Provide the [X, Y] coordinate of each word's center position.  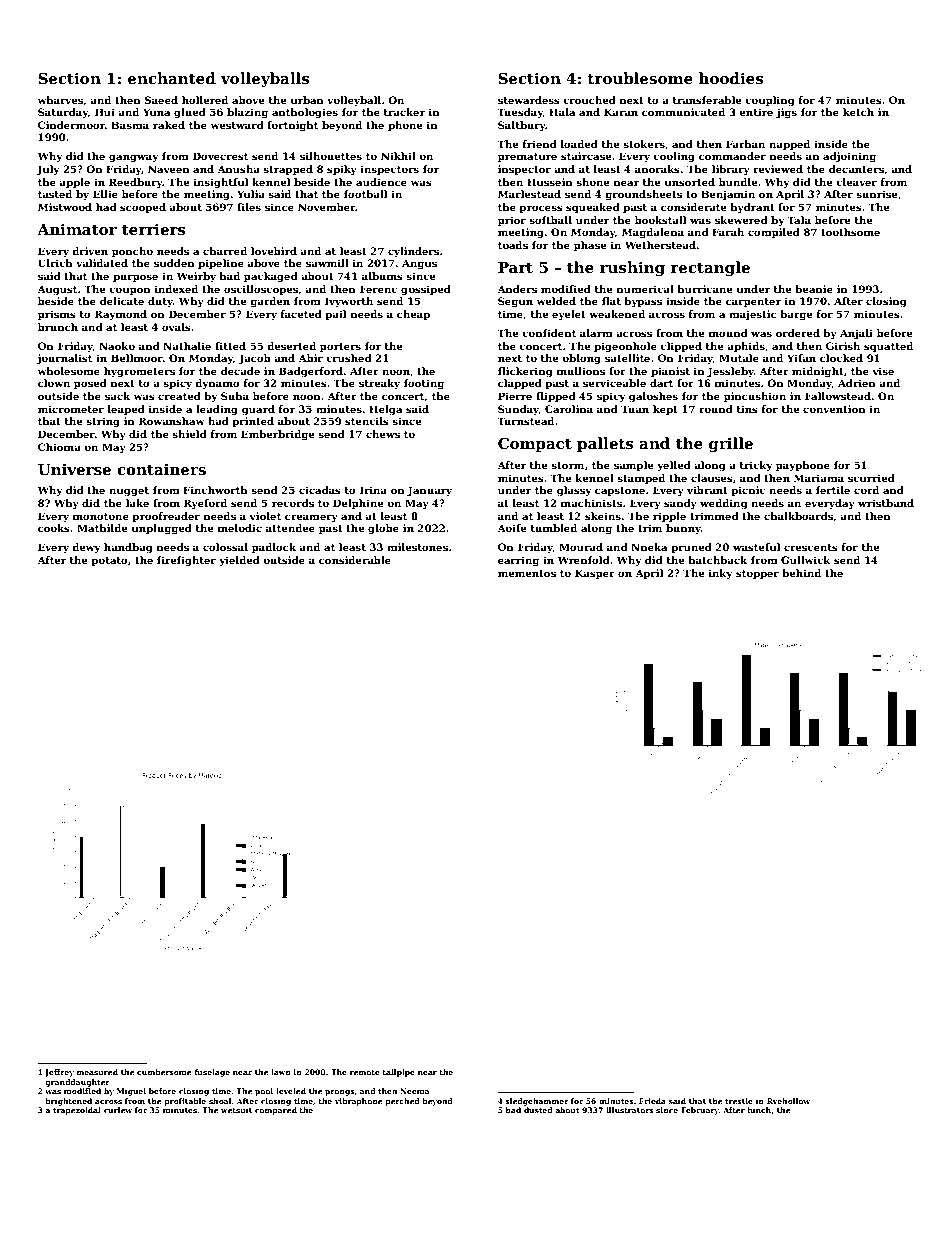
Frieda [652, 1101]
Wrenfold [584, 560]
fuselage [212, 1073]
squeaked [593, 208]
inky [720, 574]
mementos [527, 573]
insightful [221, 183]
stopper [757, 574]
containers [161, 469]
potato [109, 561]
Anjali [856, 334]
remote [365, 1072]
